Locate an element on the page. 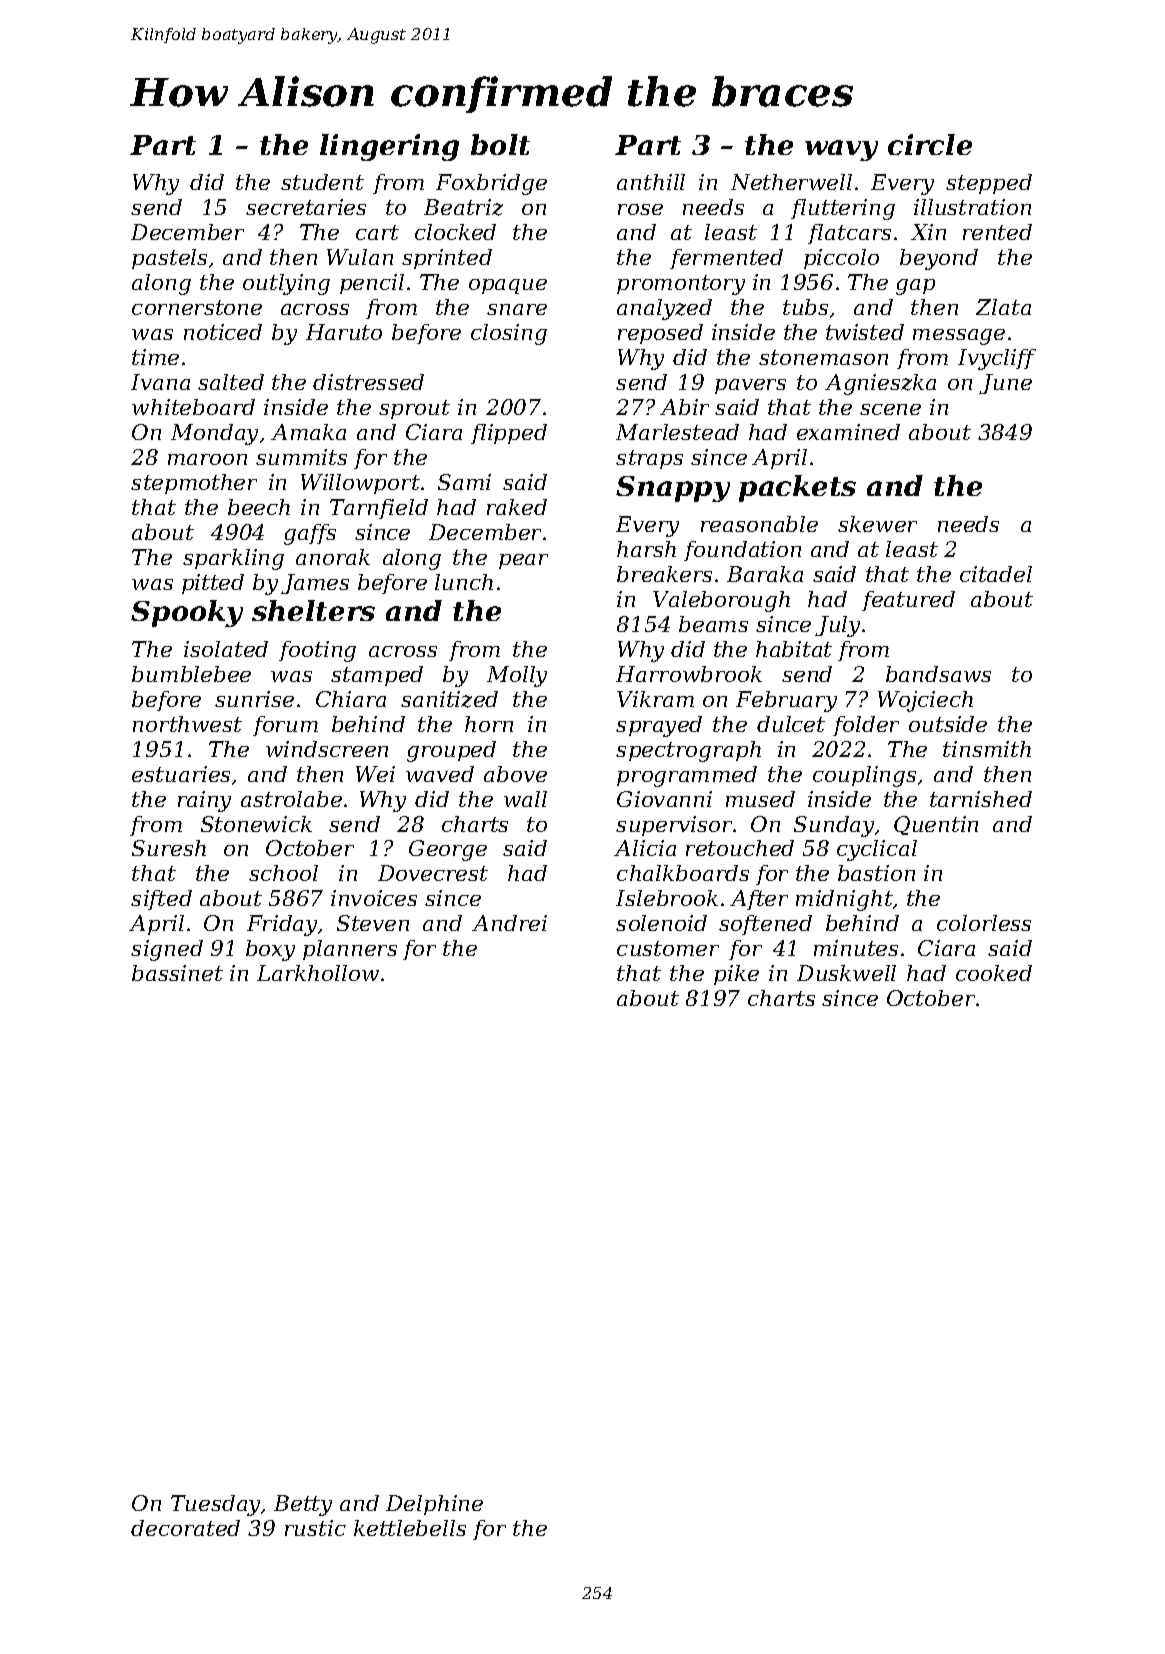 The image size is (1165, 1654). bolt is located at coordinates (500, 144).
